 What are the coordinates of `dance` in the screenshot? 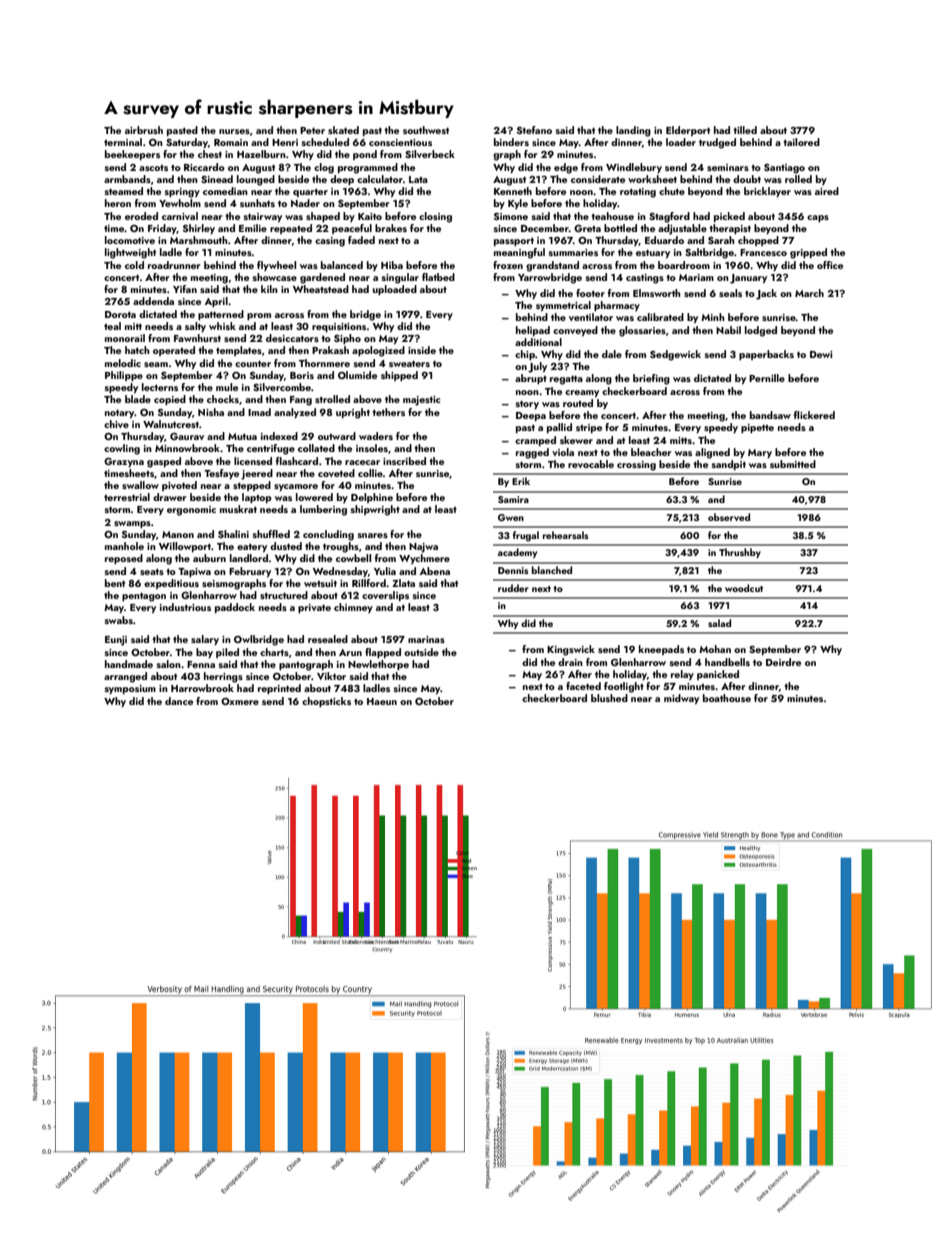 It's located at (179, 701).
